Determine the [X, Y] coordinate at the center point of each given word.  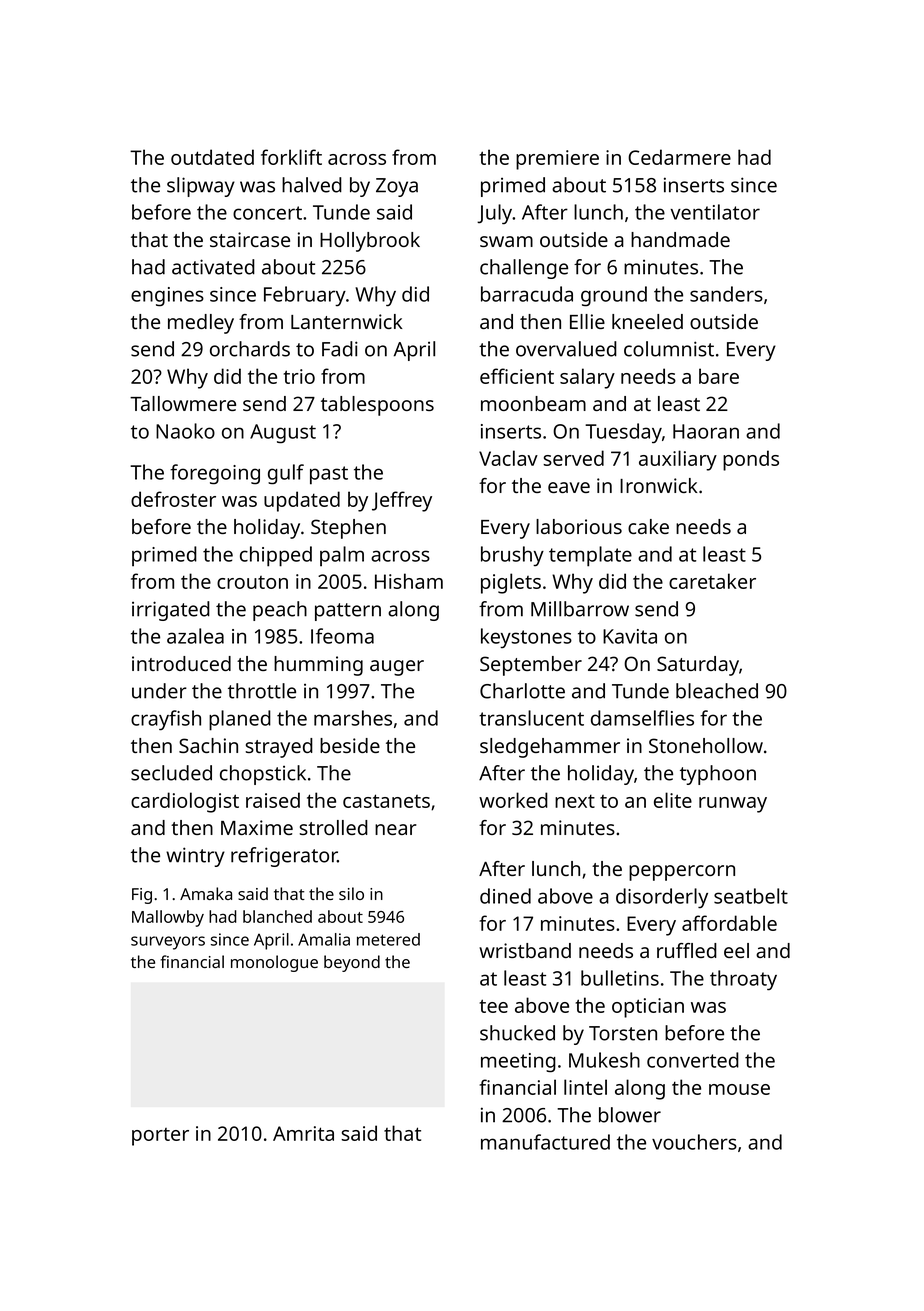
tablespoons [377, 406]
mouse [739, 1089]
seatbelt [751, 896]
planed [240, 720]
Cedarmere [679, 157]
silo [351, 893]
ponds [751, 460]
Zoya [397, 187]
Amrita [303, 1133]
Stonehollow [706, 745]
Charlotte [522, 691]
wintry [195, 857]
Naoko [185, 431]
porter [160, 1137]
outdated [212, 157]
